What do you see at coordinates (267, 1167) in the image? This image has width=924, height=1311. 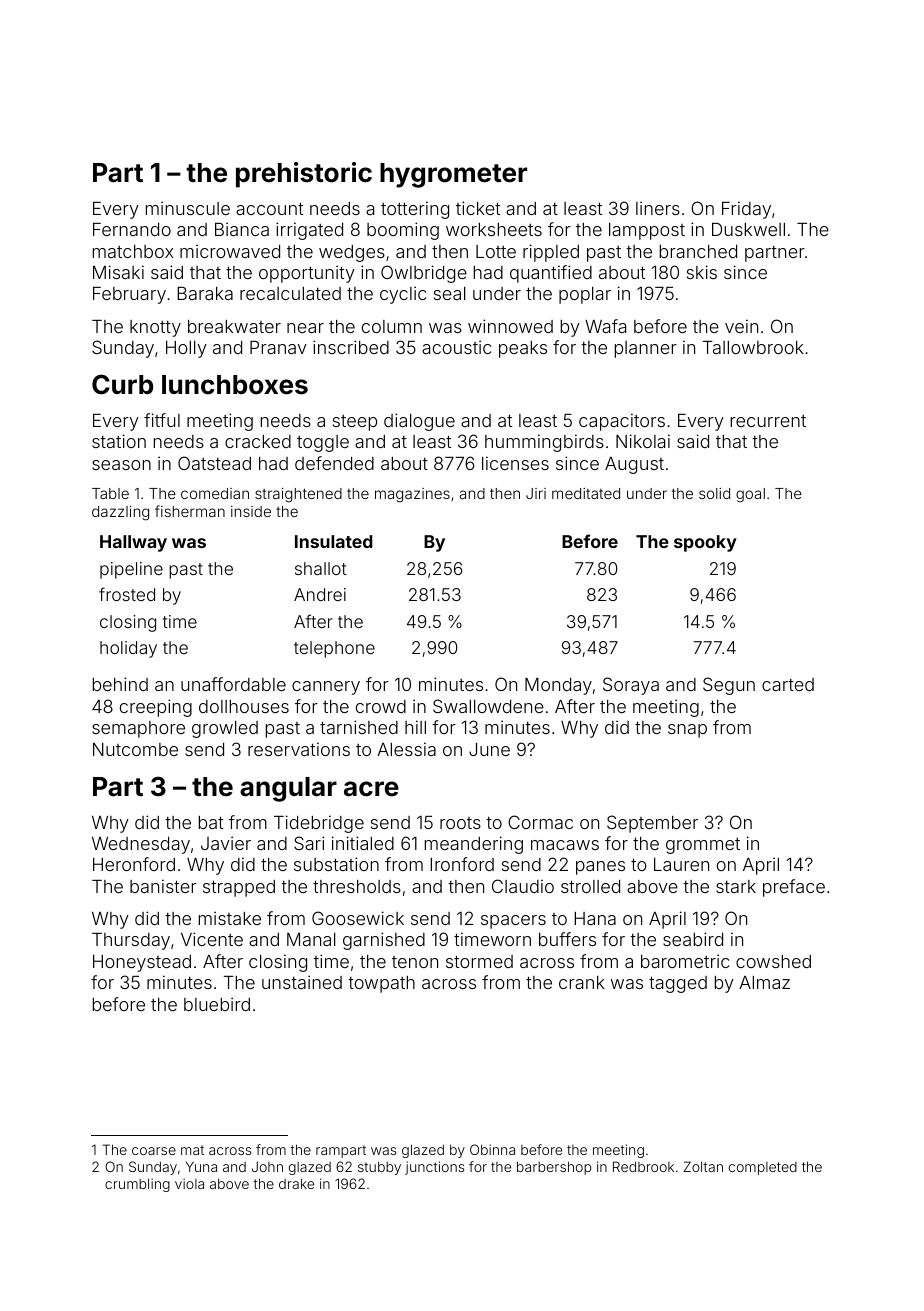 I see `John` at bounding box center [267, 1167].
